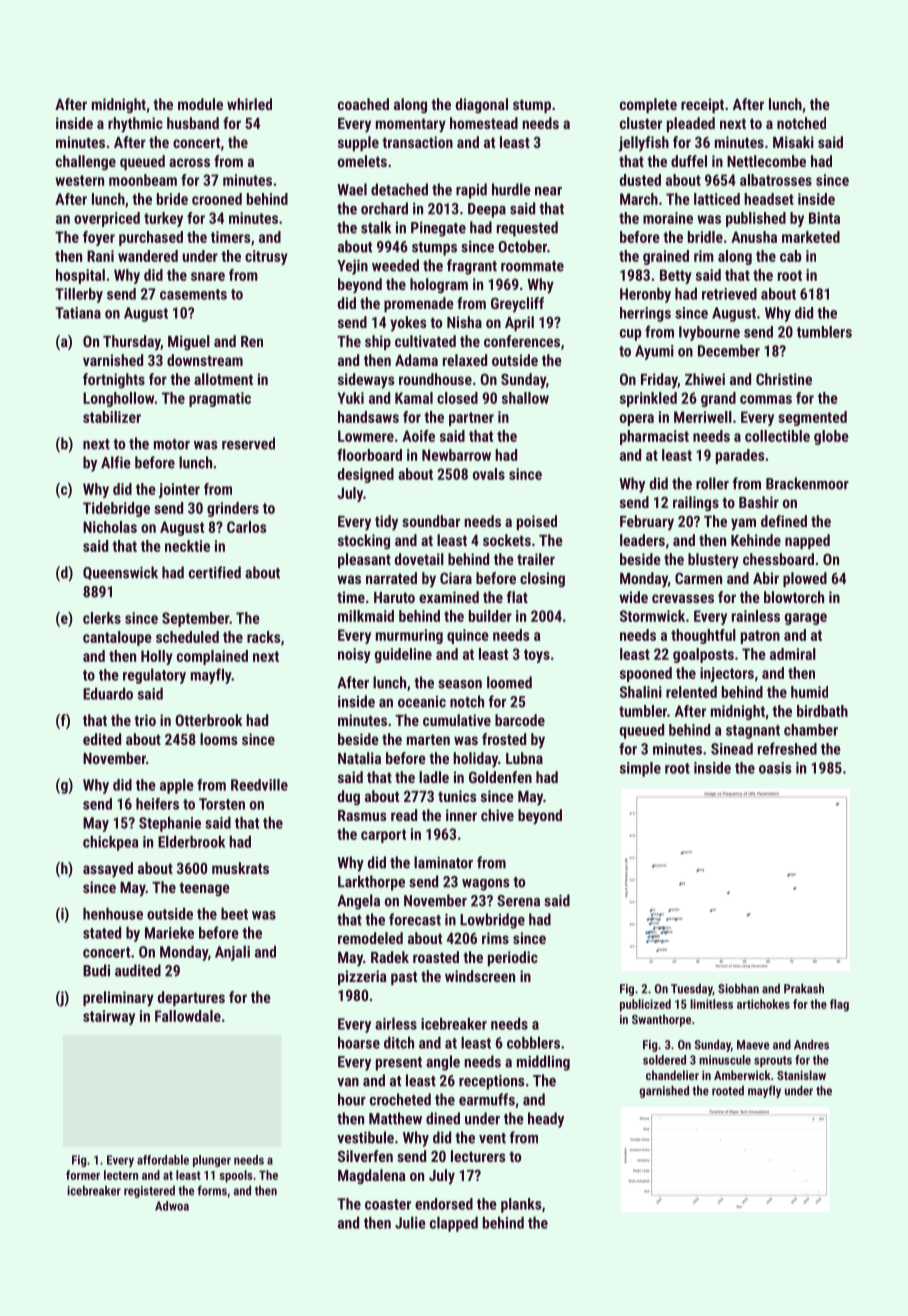  I want to click on cobblers, so click(533, 1042).
